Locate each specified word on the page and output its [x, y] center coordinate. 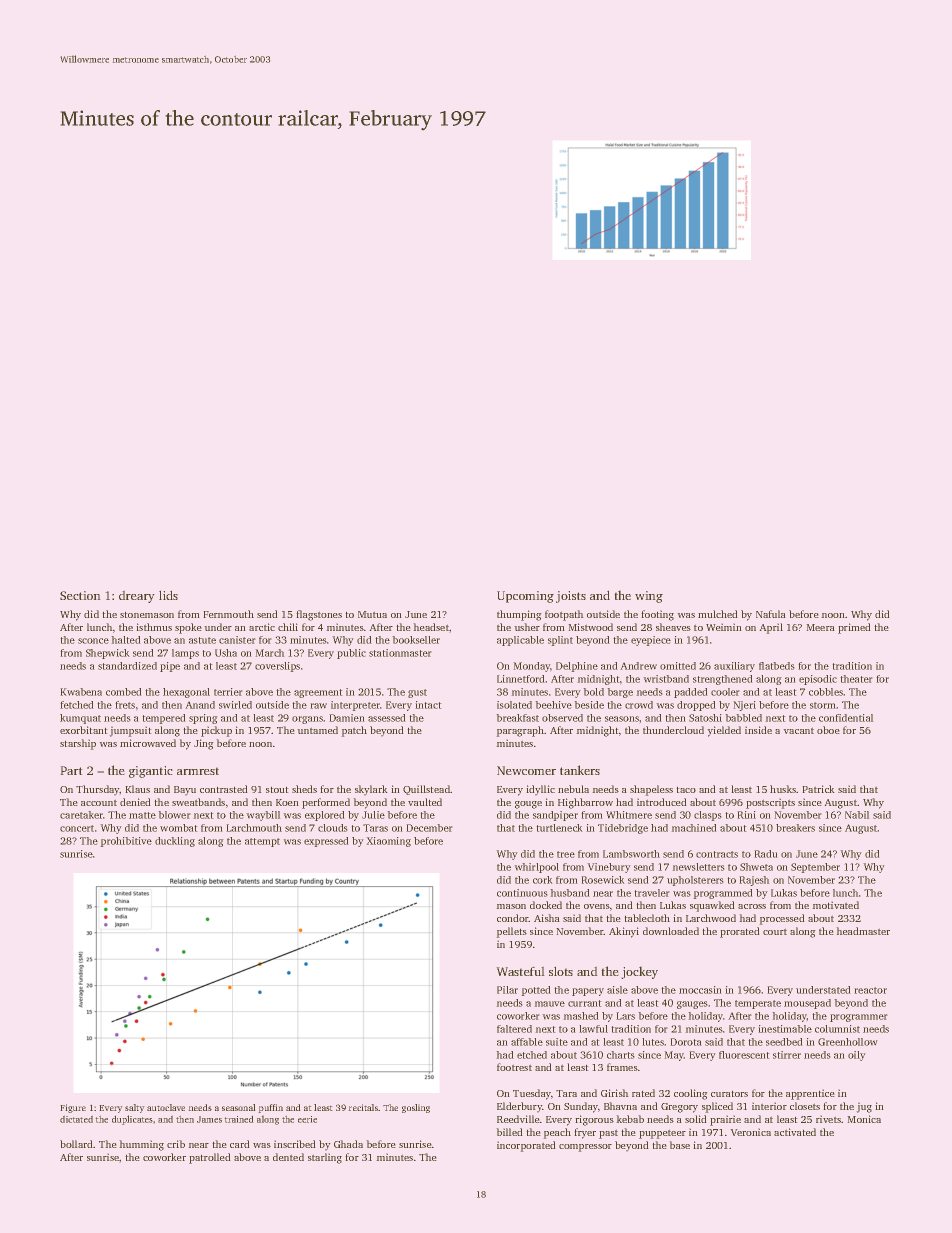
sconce [93, 641]
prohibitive [126, 842]
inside [758, 730]
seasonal [238, 1107]
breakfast [518, 718]
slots [561, 971]
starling [325, 1158]
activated [795, 1132]
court [775, 932]
